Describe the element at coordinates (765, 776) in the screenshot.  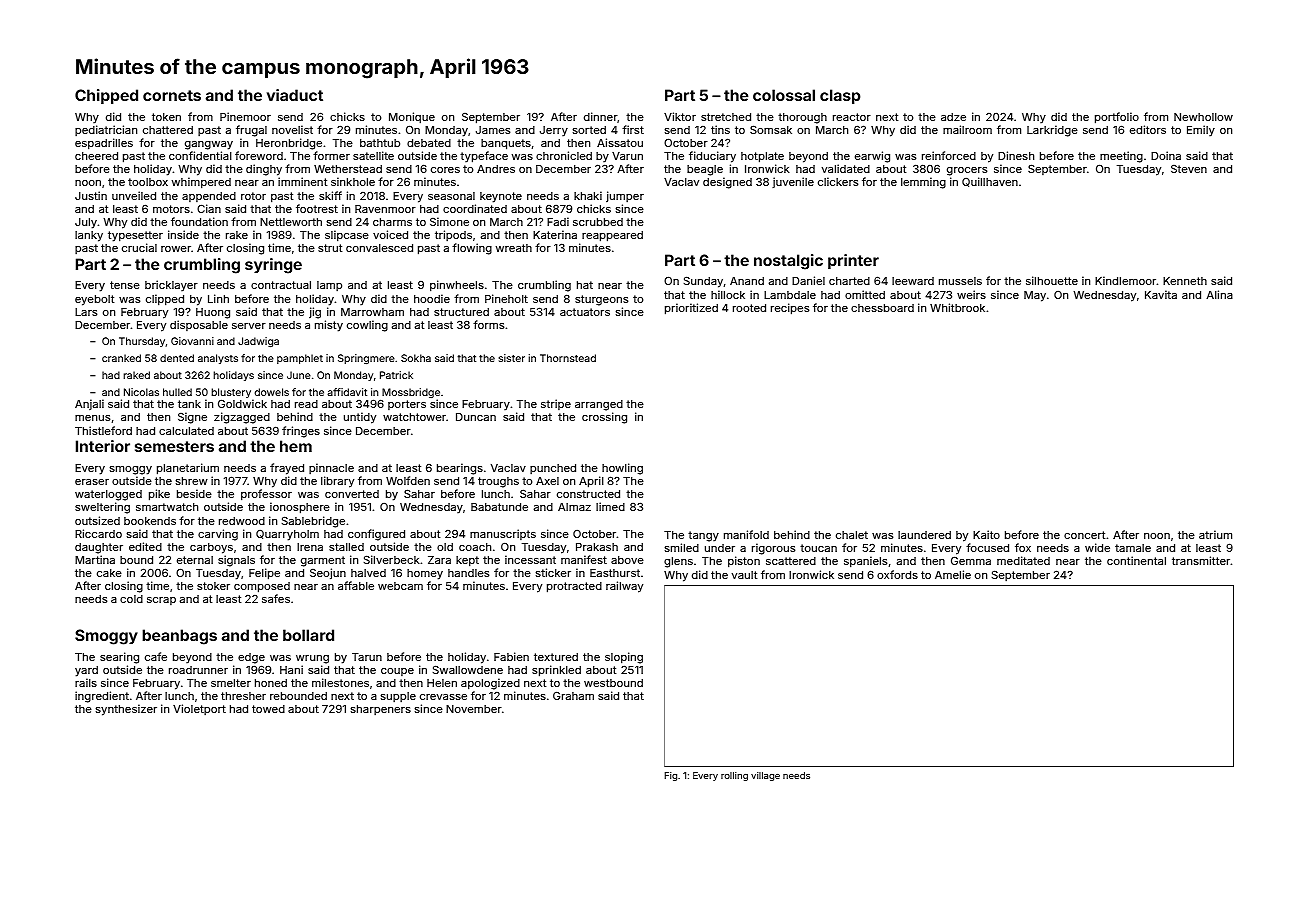
I see `village` at that location.
